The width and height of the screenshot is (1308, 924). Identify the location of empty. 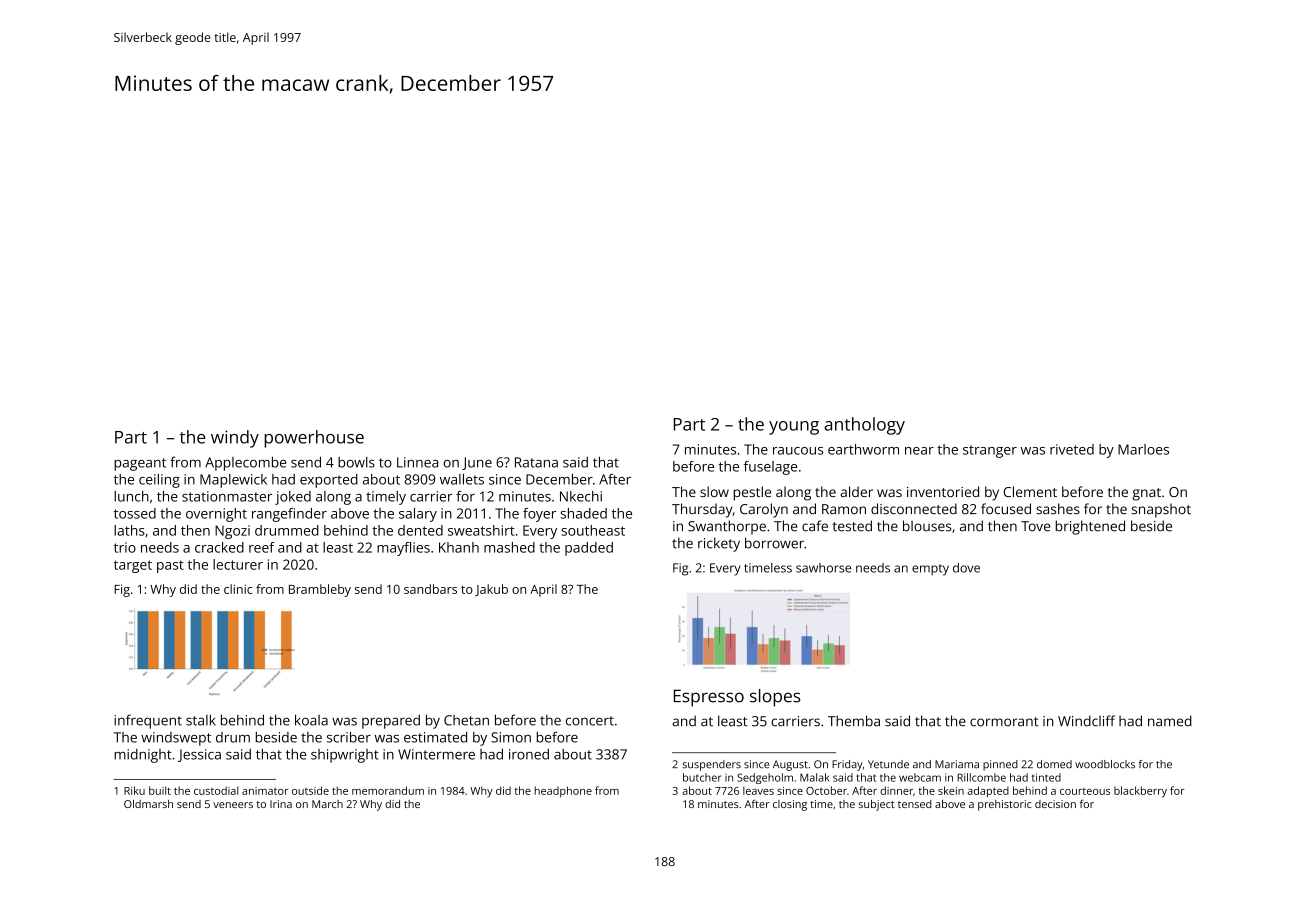
(930, 570).
